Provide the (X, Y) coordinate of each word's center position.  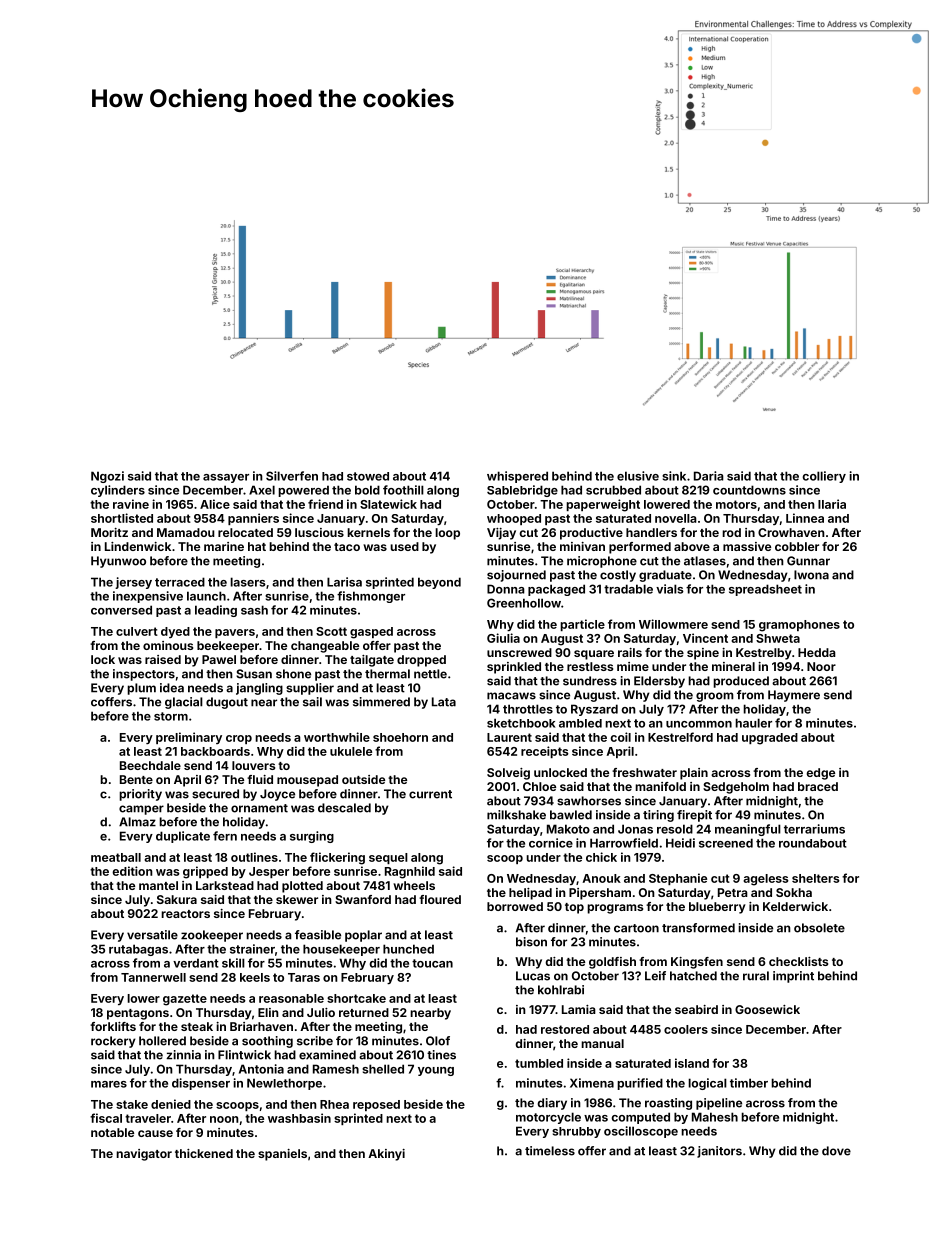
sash (254, 610)
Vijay (501, 534)
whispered (517, 477)
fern (225, 836)
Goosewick (767, 1009)
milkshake (516, 815)
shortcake (356, 998)
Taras (304, 977)
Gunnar (808, 561)
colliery (824, 477)
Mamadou (186, 532)
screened (726, 843)
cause (155, 1133)
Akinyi (386, 1155)
